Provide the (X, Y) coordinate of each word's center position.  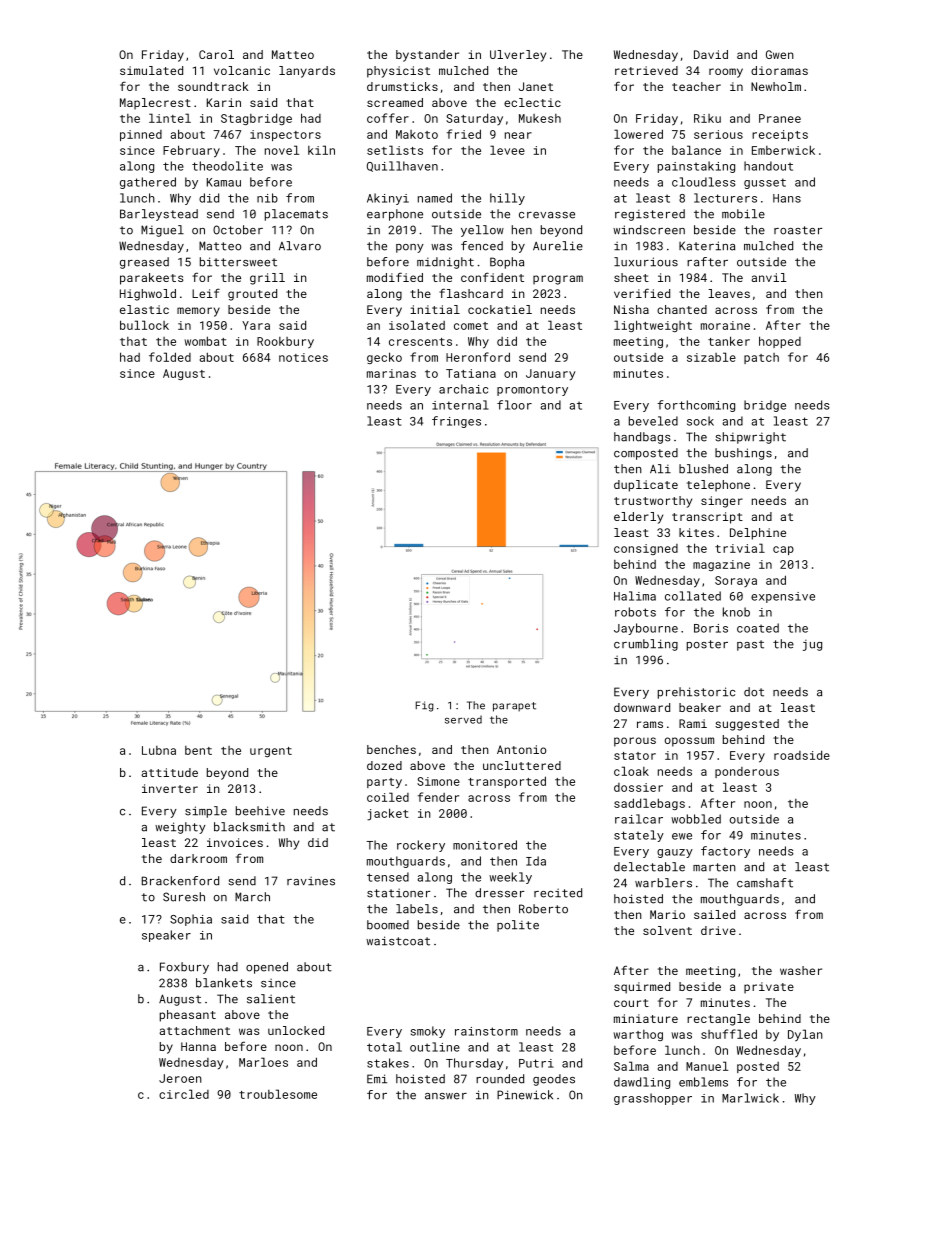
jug (812, 645)
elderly (638, 518)
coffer (388, 118)
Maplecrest (155, 104)
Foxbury (184, 968)
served (463, 719)
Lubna (159, 750)
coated (758, 628)
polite (518, 926)
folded (170, 357)
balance (696, 150)
